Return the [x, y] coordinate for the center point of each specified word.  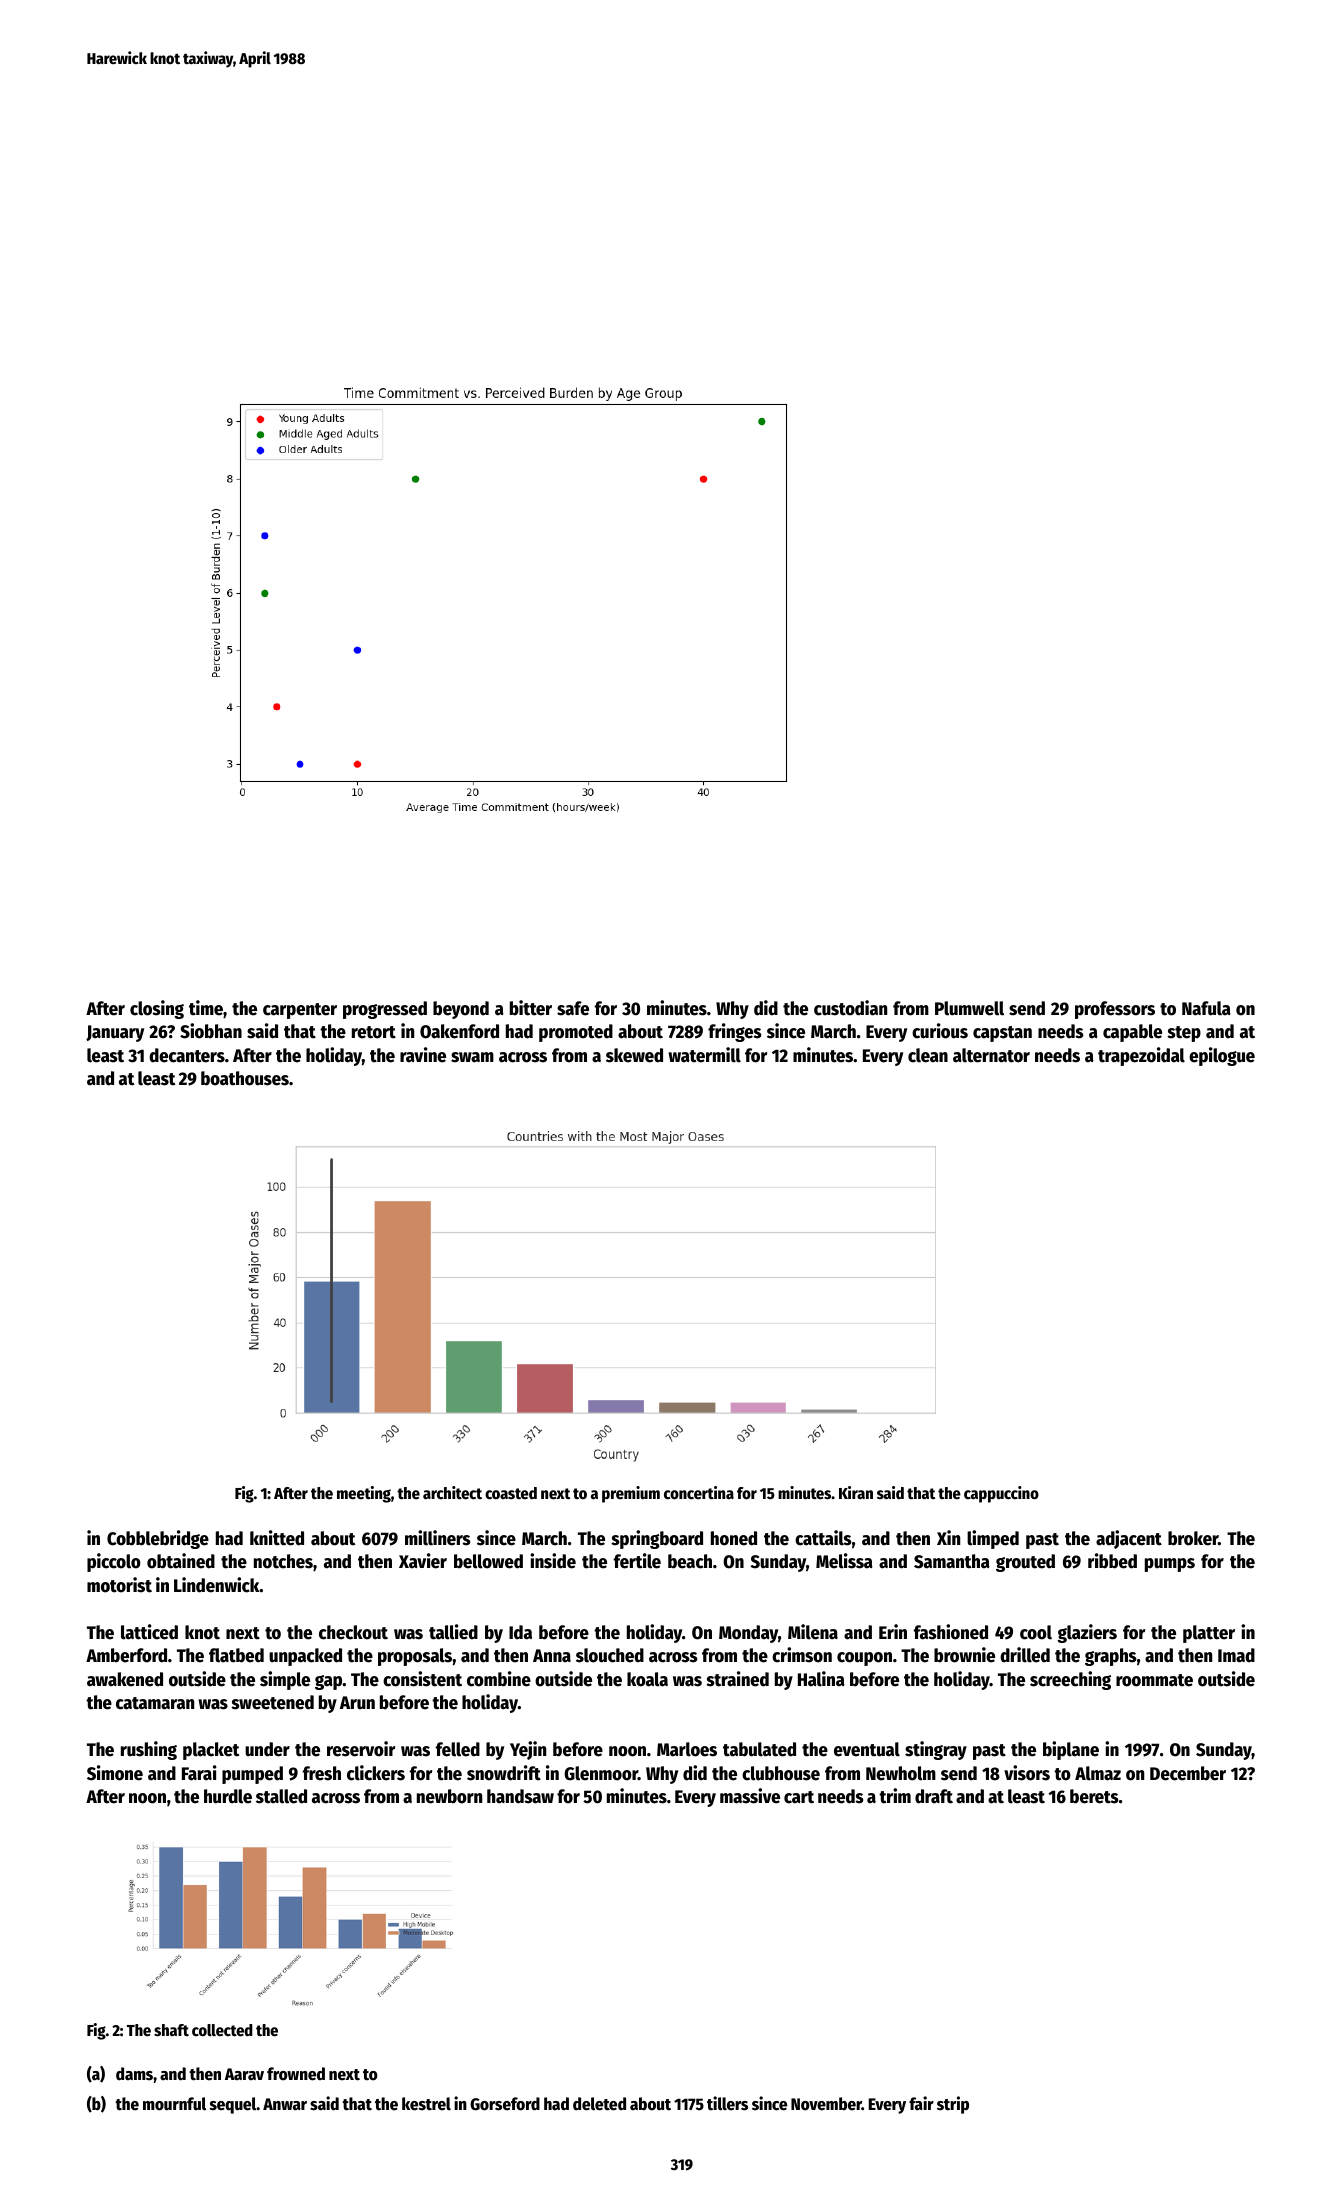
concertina [699, 1493]
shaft [171, 2030]
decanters [187, 1055]
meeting [364, 1494]
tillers [727, 2103]
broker [1193, 1538]
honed [734, 1538]
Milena [813, 1632]
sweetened [272, 1702]
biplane [1071, 1750]
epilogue [1222, 1056]
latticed [149, 1632]
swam [472, 1057]
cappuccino [1001, 1494]
